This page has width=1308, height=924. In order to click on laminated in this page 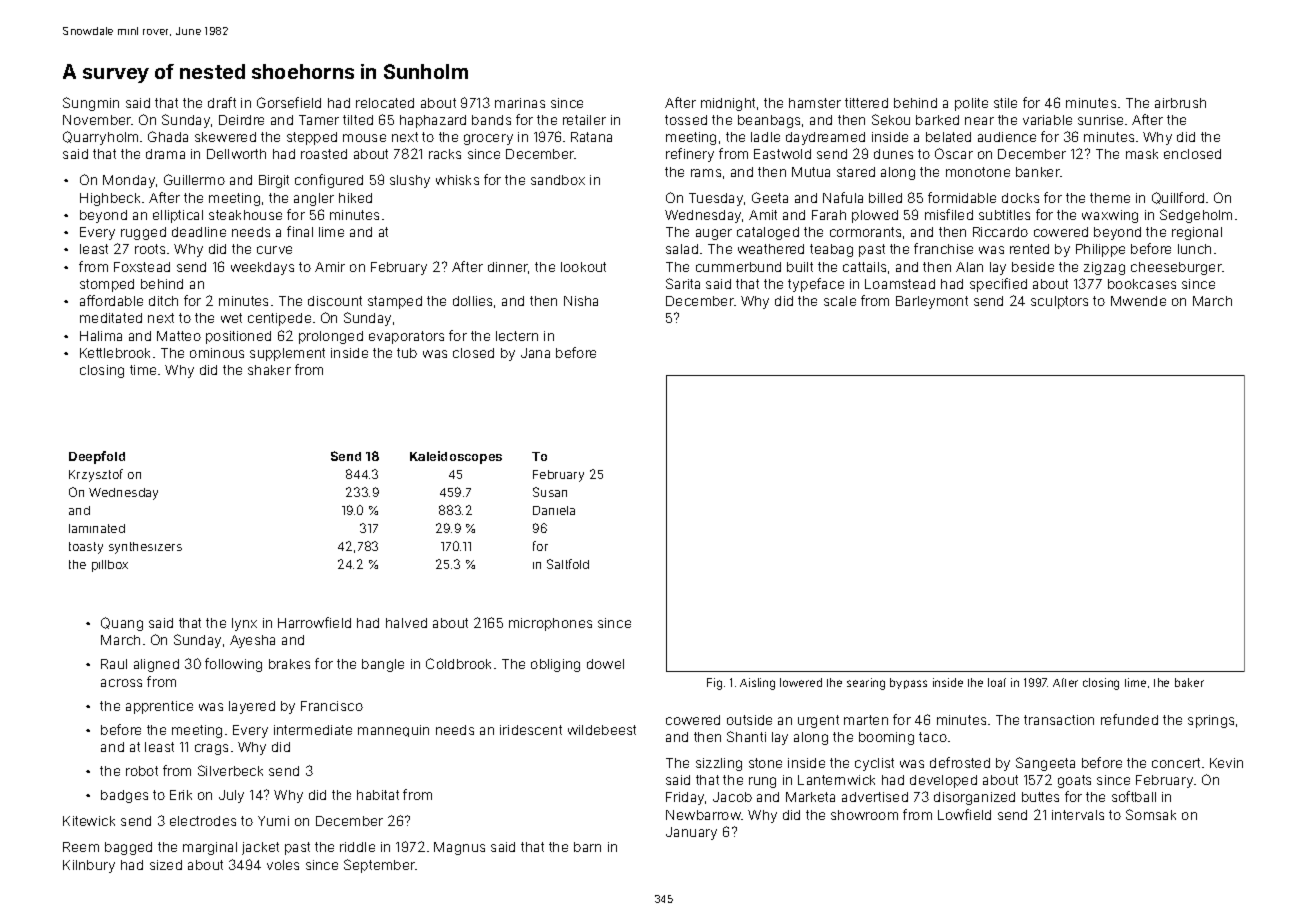, I will do `click(97, 528)`.
